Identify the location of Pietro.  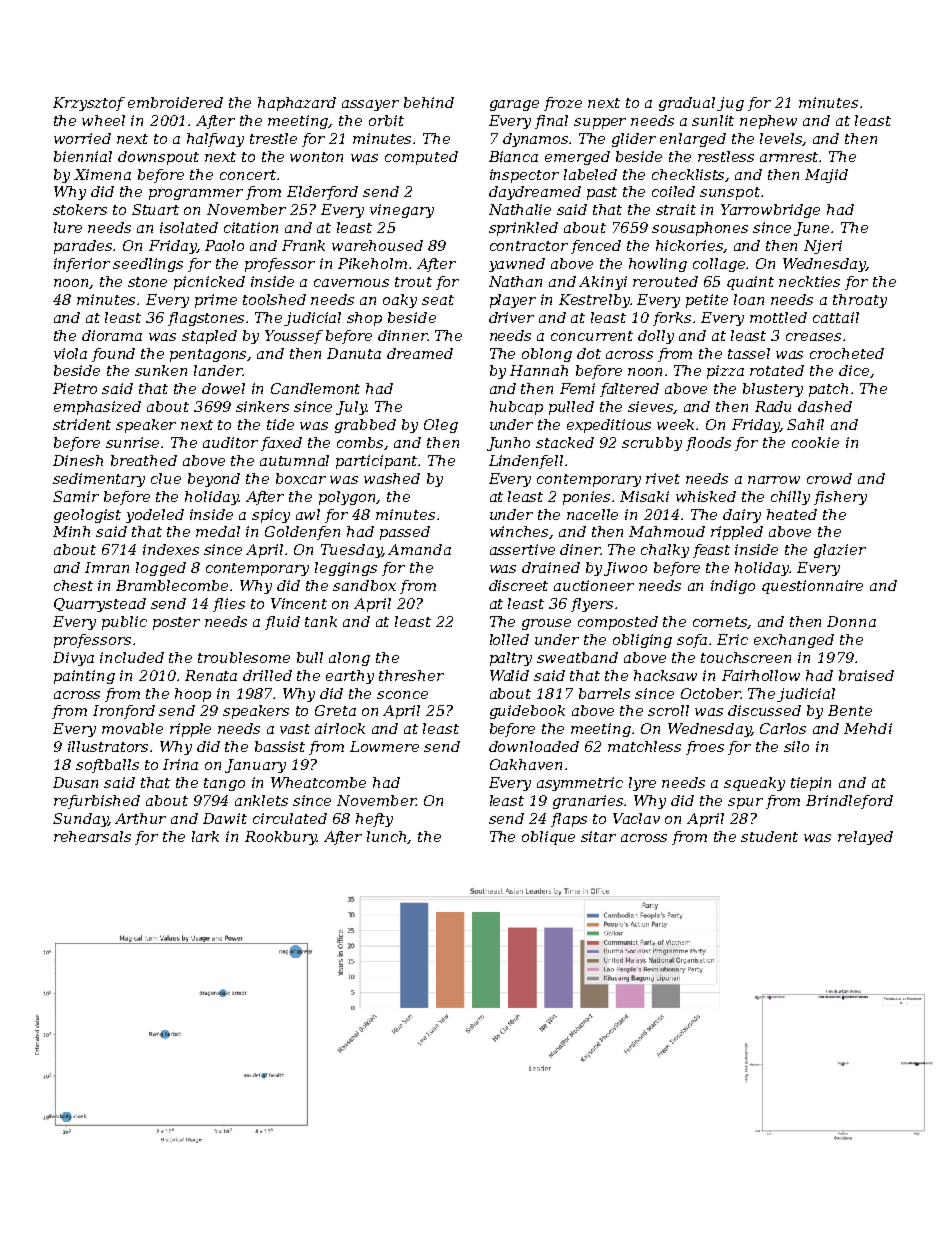
(75, 388).
